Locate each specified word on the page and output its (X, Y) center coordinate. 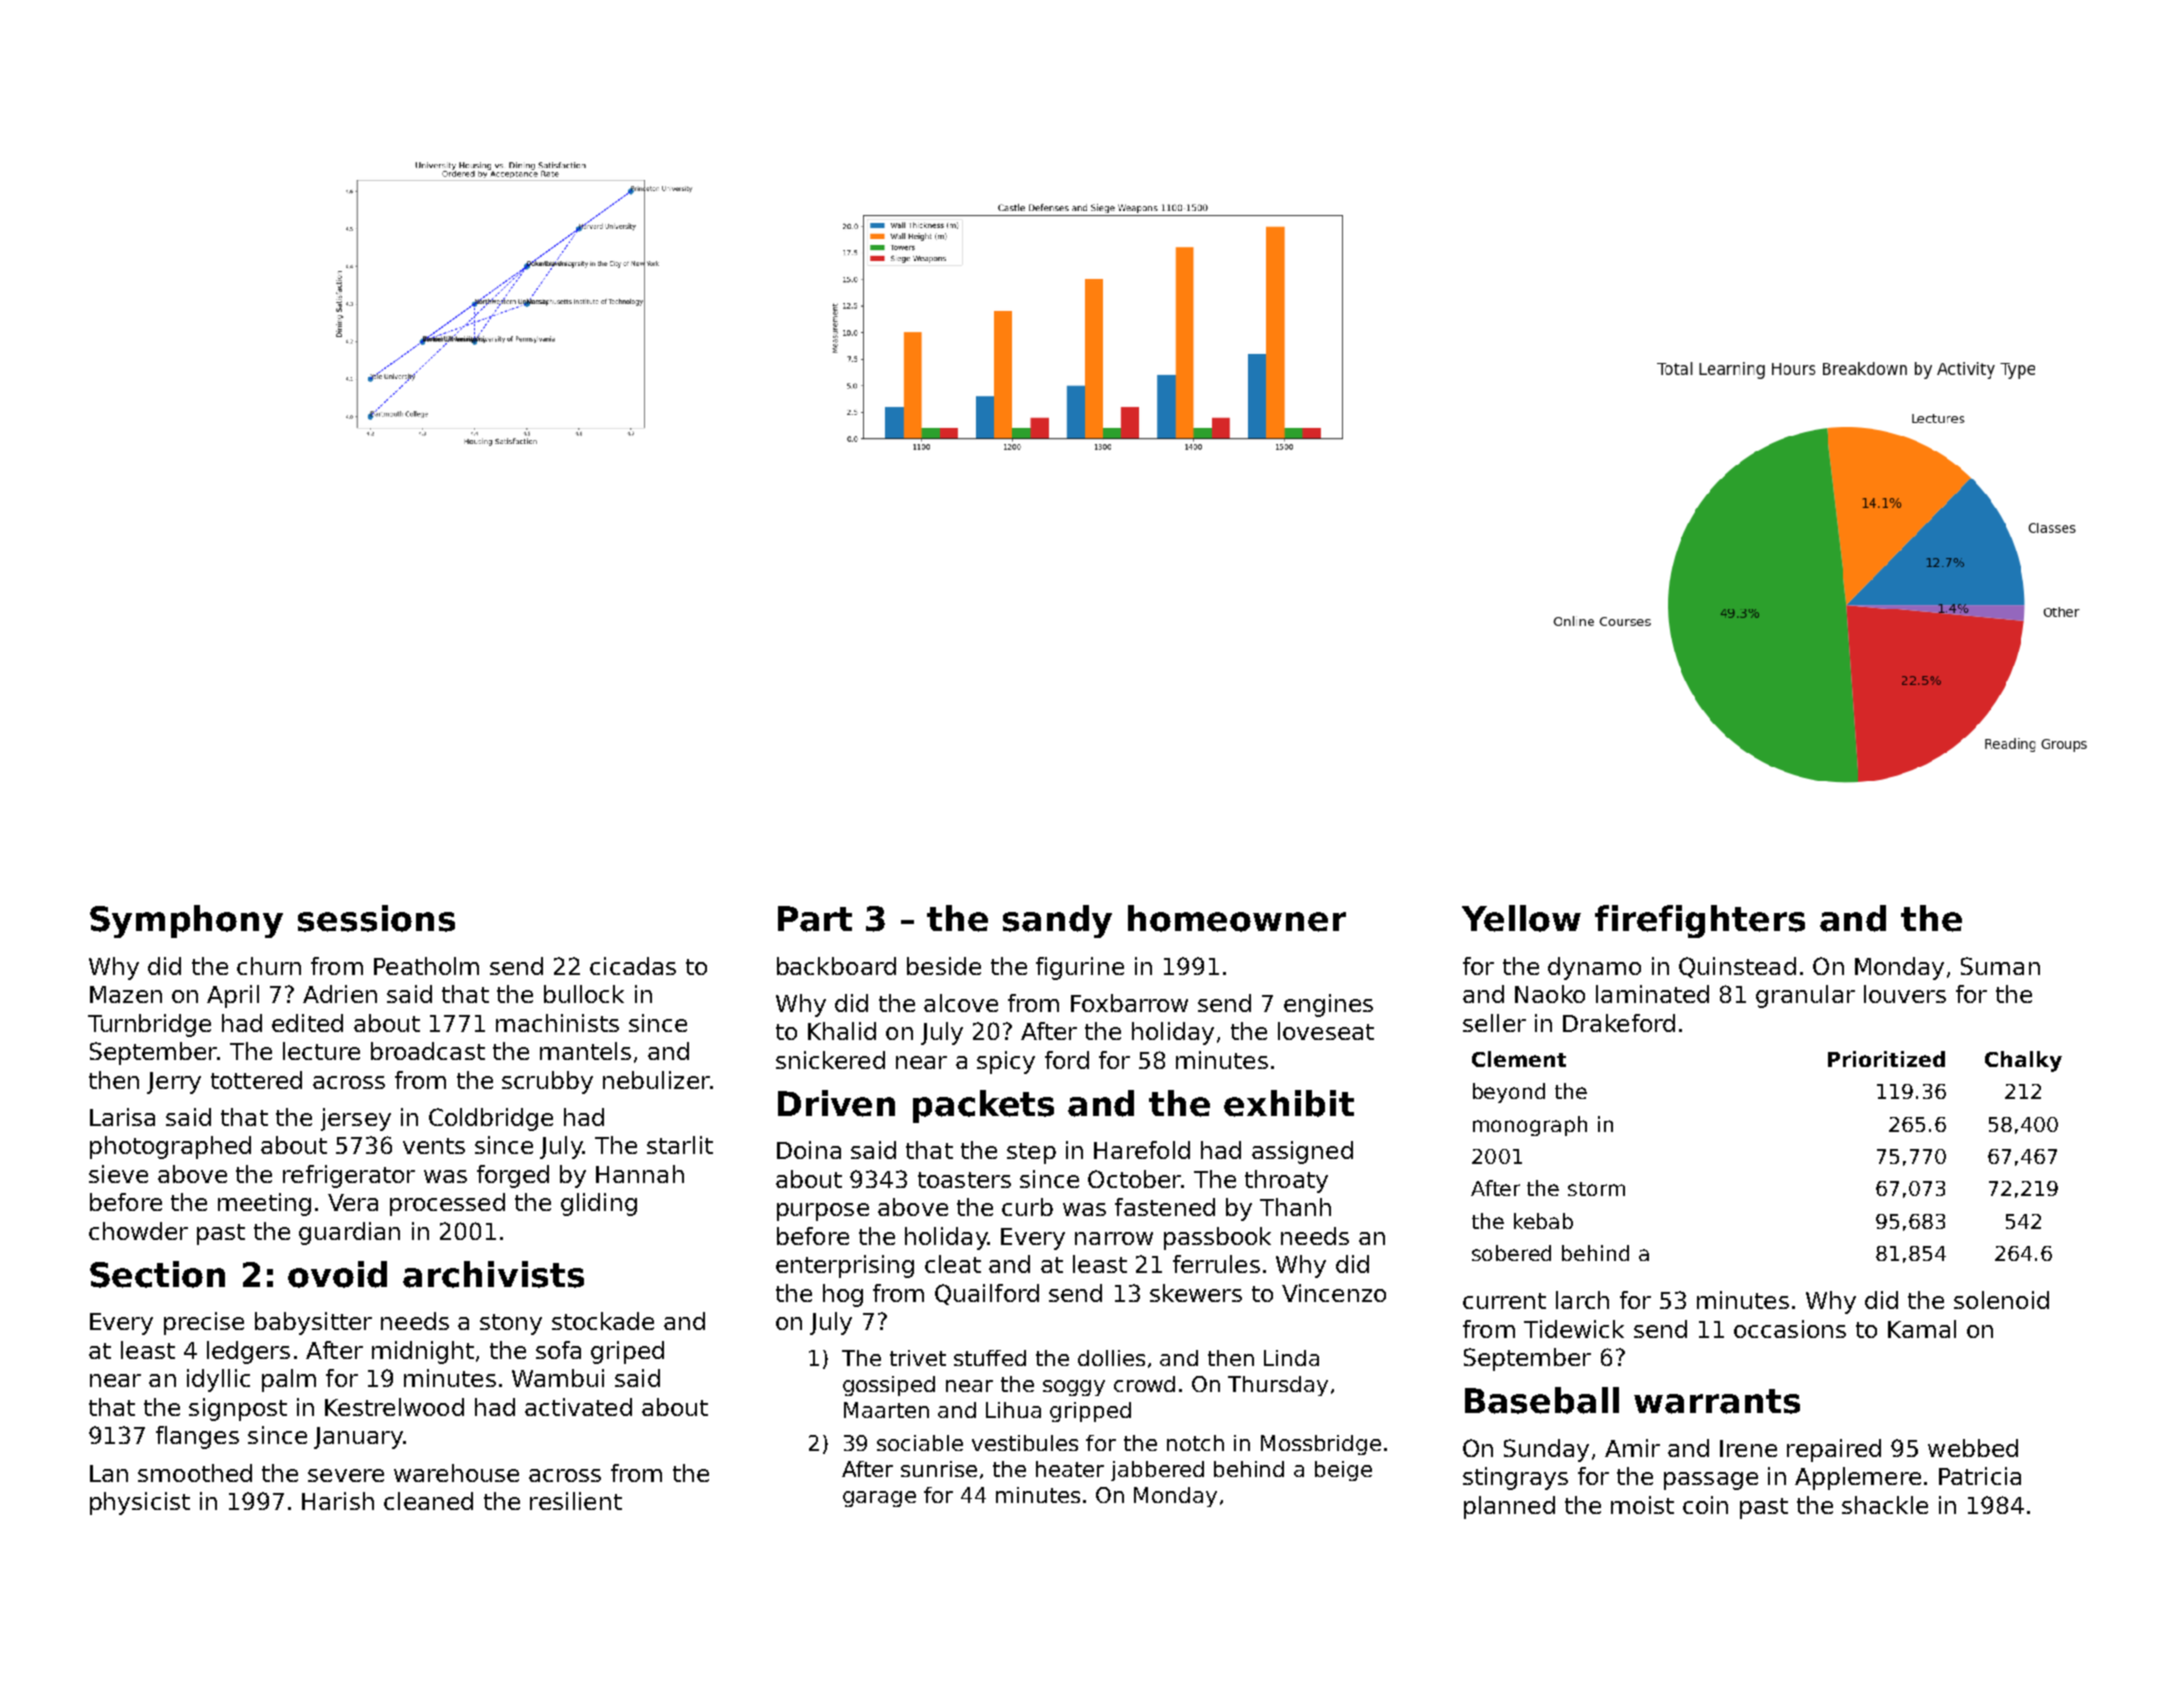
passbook (1217, 1238)
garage (879, 1499)
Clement (1519, 1059)
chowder (138, 1231)
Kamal (1922, 1329)
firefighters (1700, 921)
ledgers (248, 1352)
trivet (918, 1358)
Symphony (186, 921)
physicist (140, 1503)
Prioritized (1886, 1059)
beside (944, 966)
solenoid (2001, 1300)
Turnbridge (149, 1025)
